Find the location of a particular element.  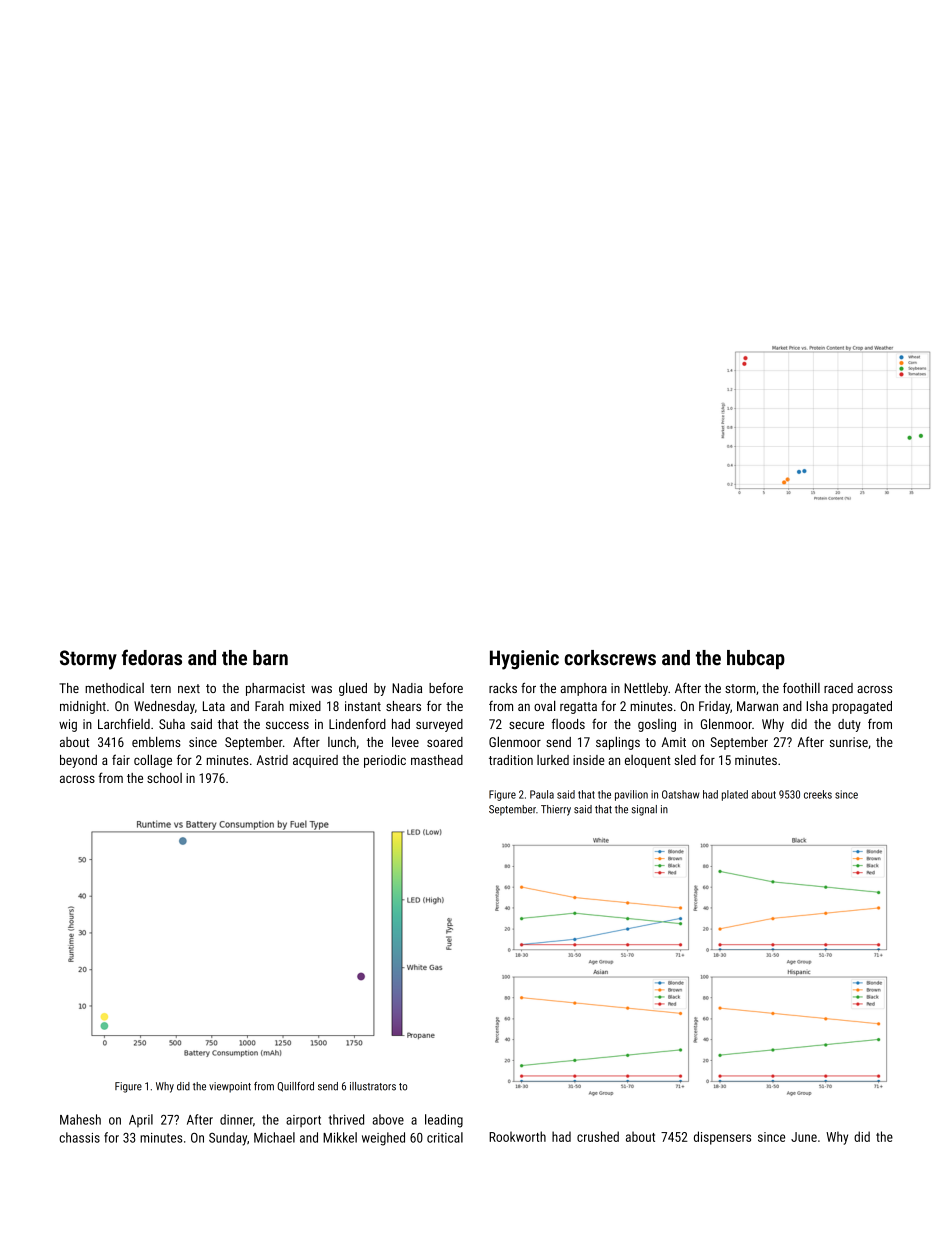

sled is located at coordinates (685, 759).
